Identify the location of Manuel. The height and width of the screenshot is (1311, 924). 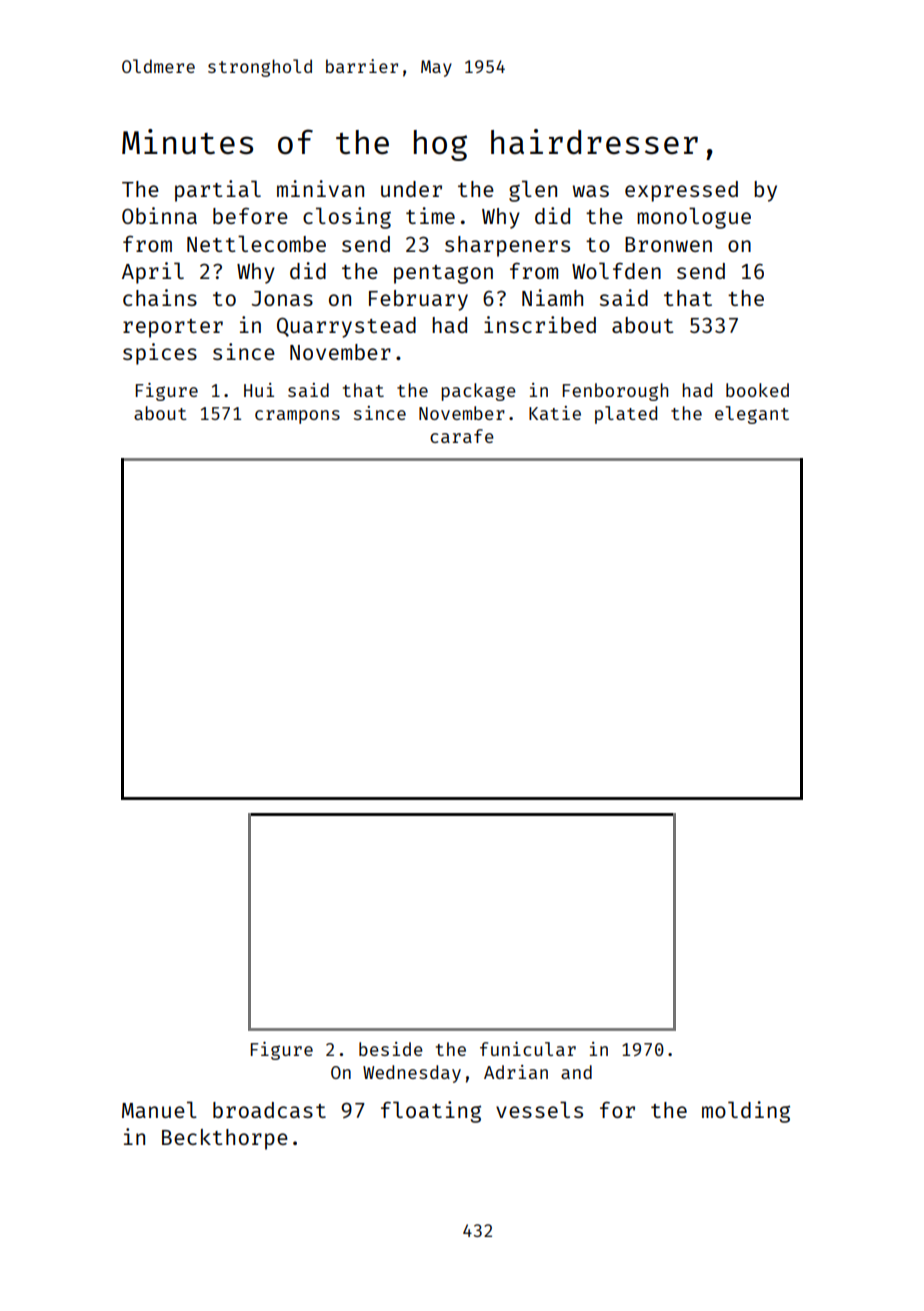
(159, 1109).
